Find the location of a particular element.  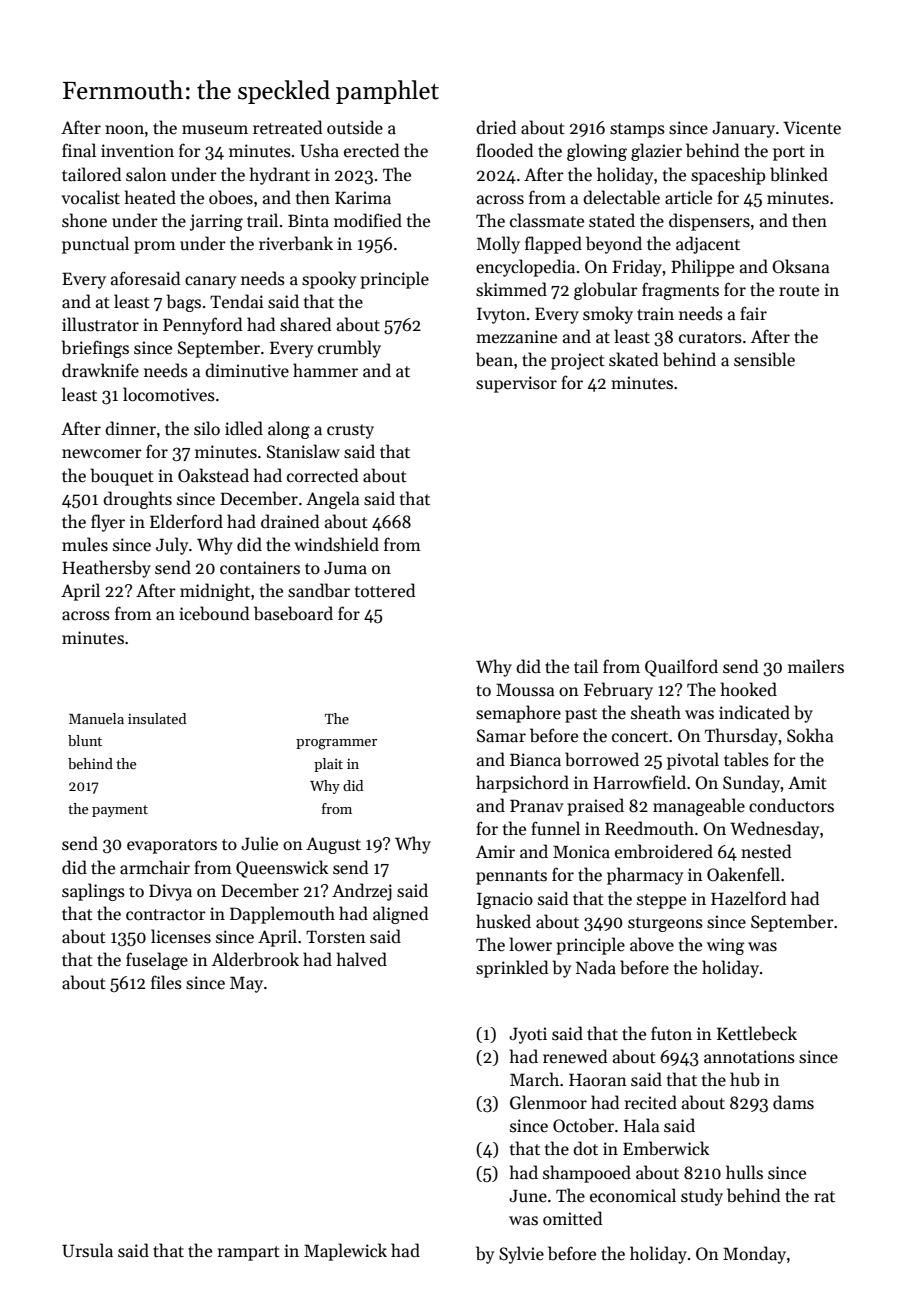

Moussa is located at coordinates (525, 690).
